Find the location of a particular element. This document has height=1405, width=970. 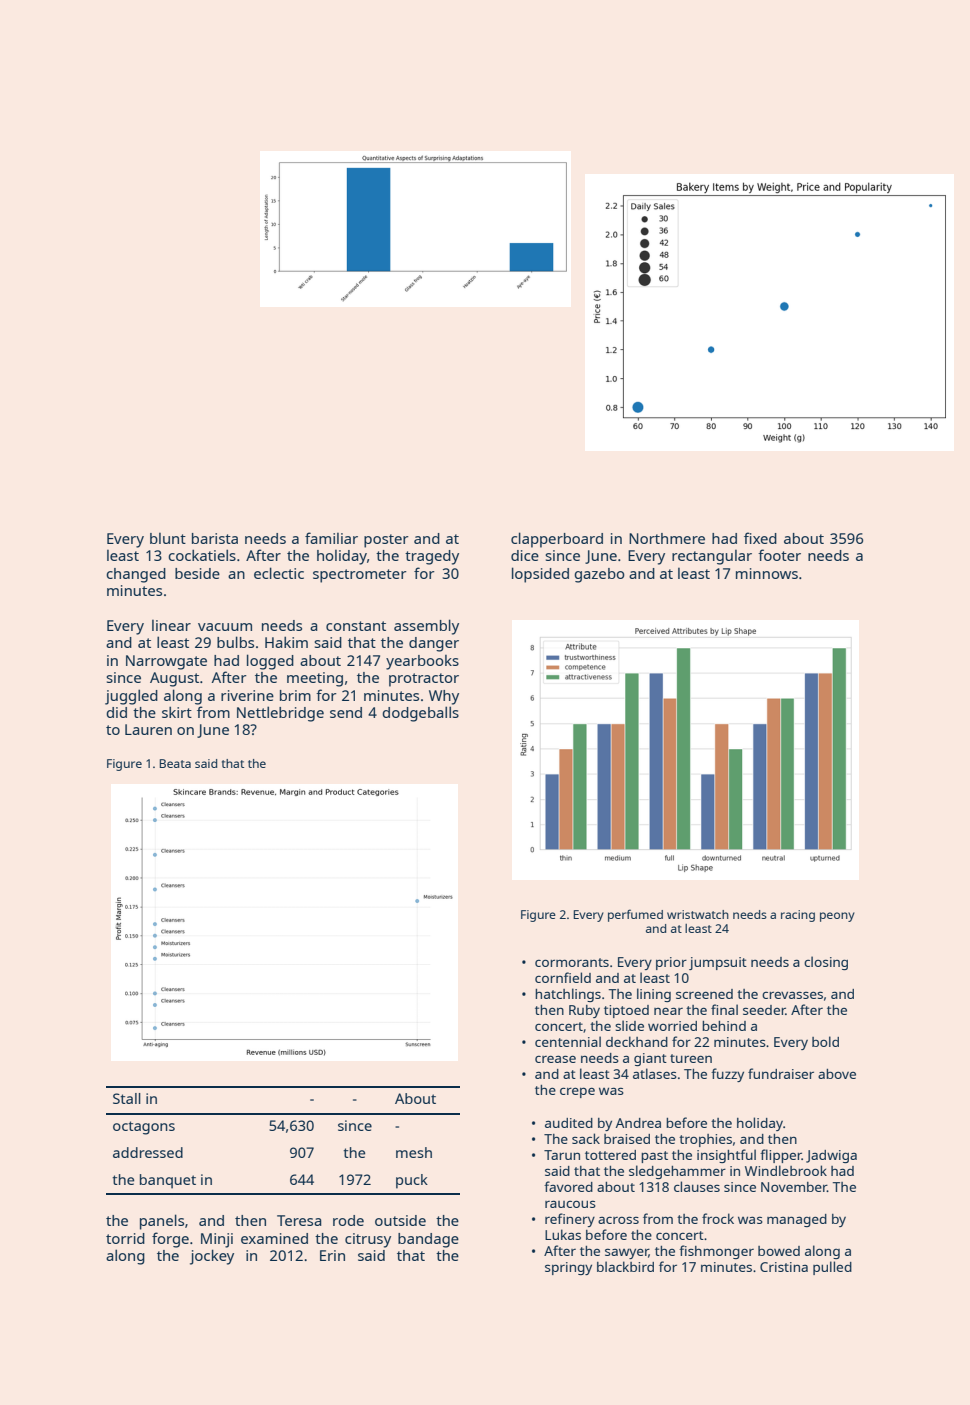

cornfield is located at coordinates (563, 977).
